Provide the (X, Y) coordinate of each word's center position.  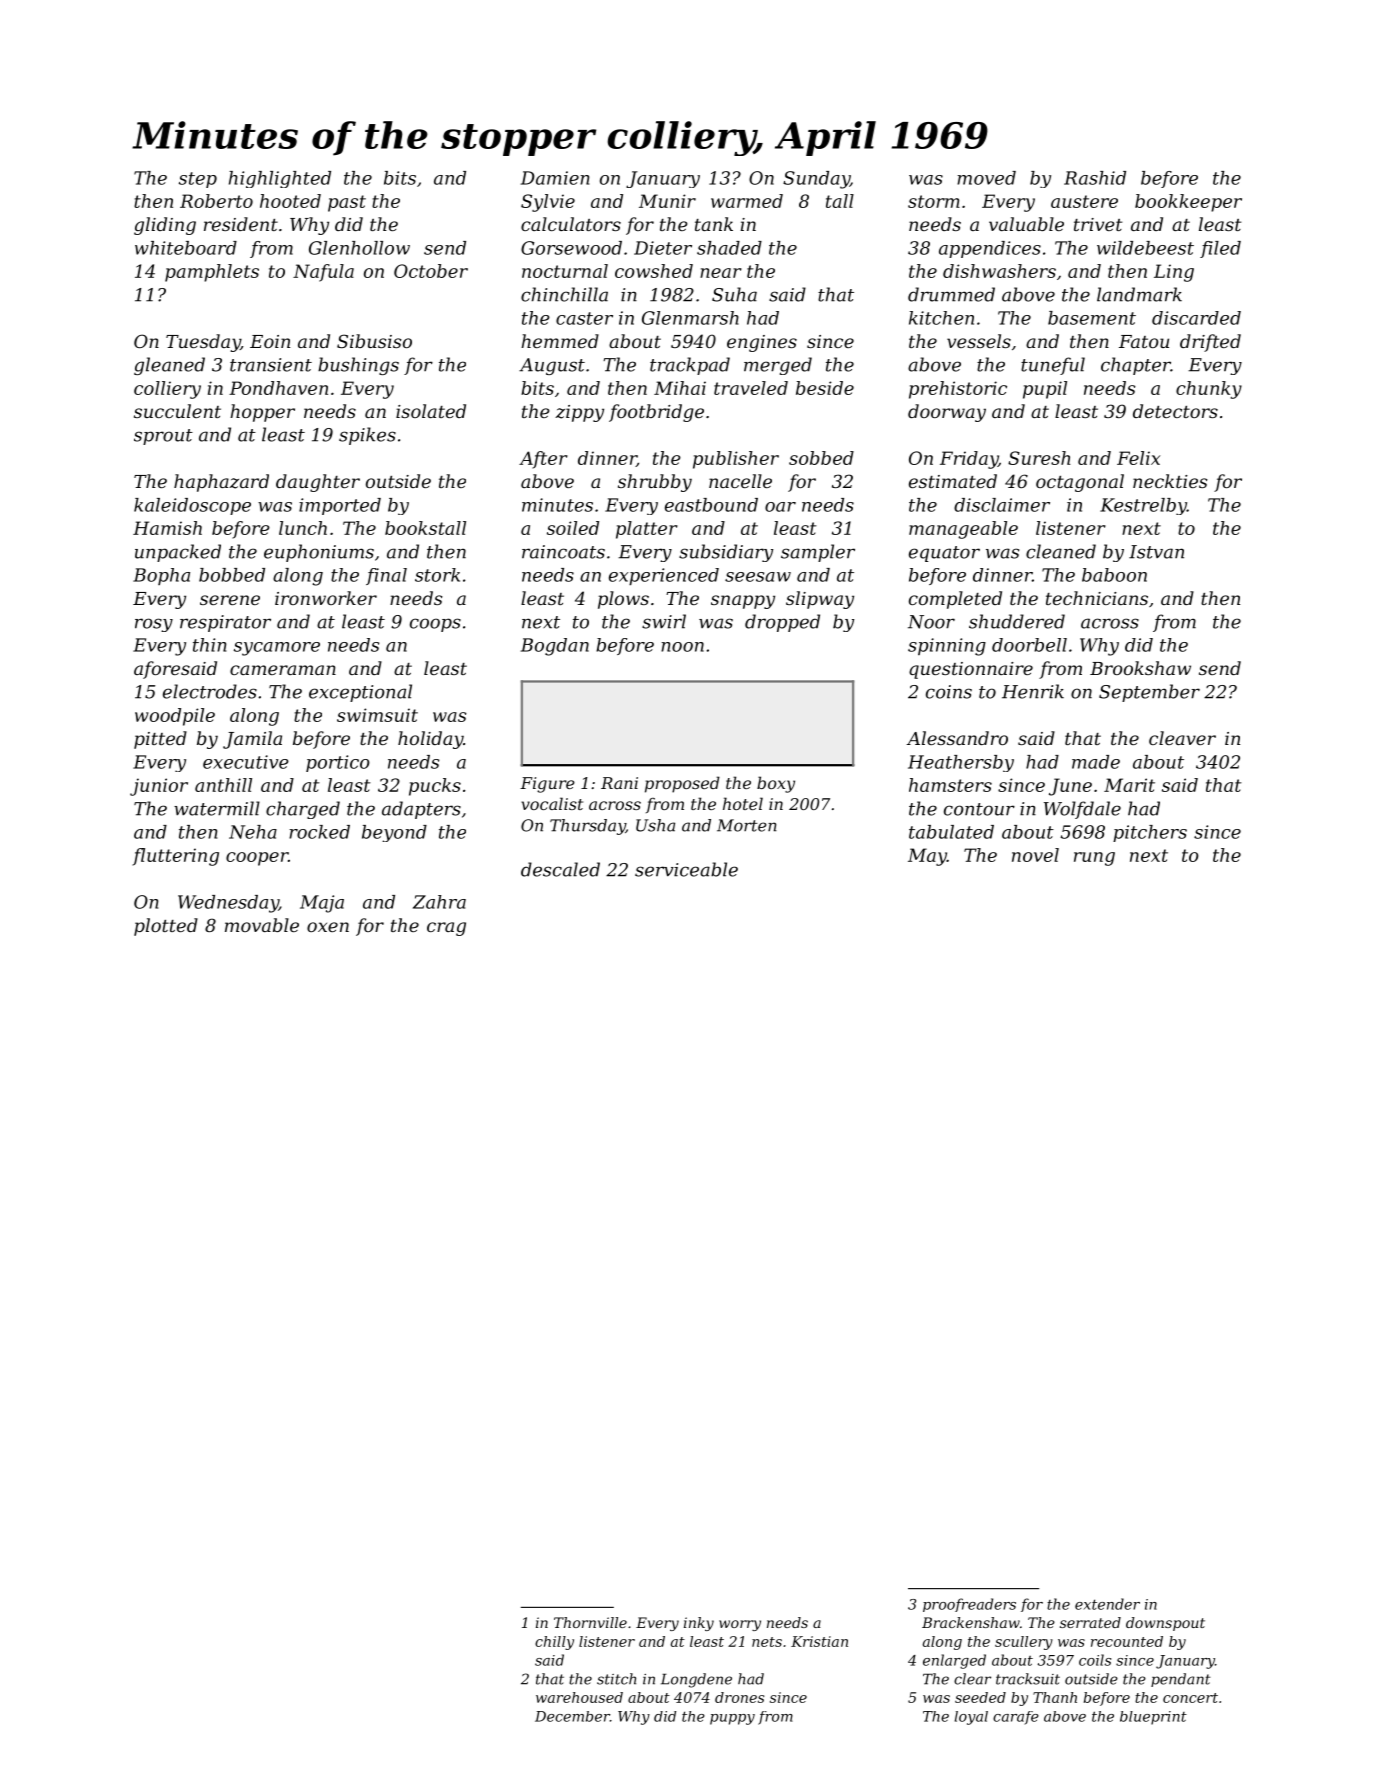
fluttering (175, 857)
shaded (729, 248)
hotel (743, 803)
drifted (1210, 343)
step (198, 180)
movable (262, 925)
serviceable (686, 869)
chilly (554, 1643)
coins (949, 692)
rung (1094, 859)
